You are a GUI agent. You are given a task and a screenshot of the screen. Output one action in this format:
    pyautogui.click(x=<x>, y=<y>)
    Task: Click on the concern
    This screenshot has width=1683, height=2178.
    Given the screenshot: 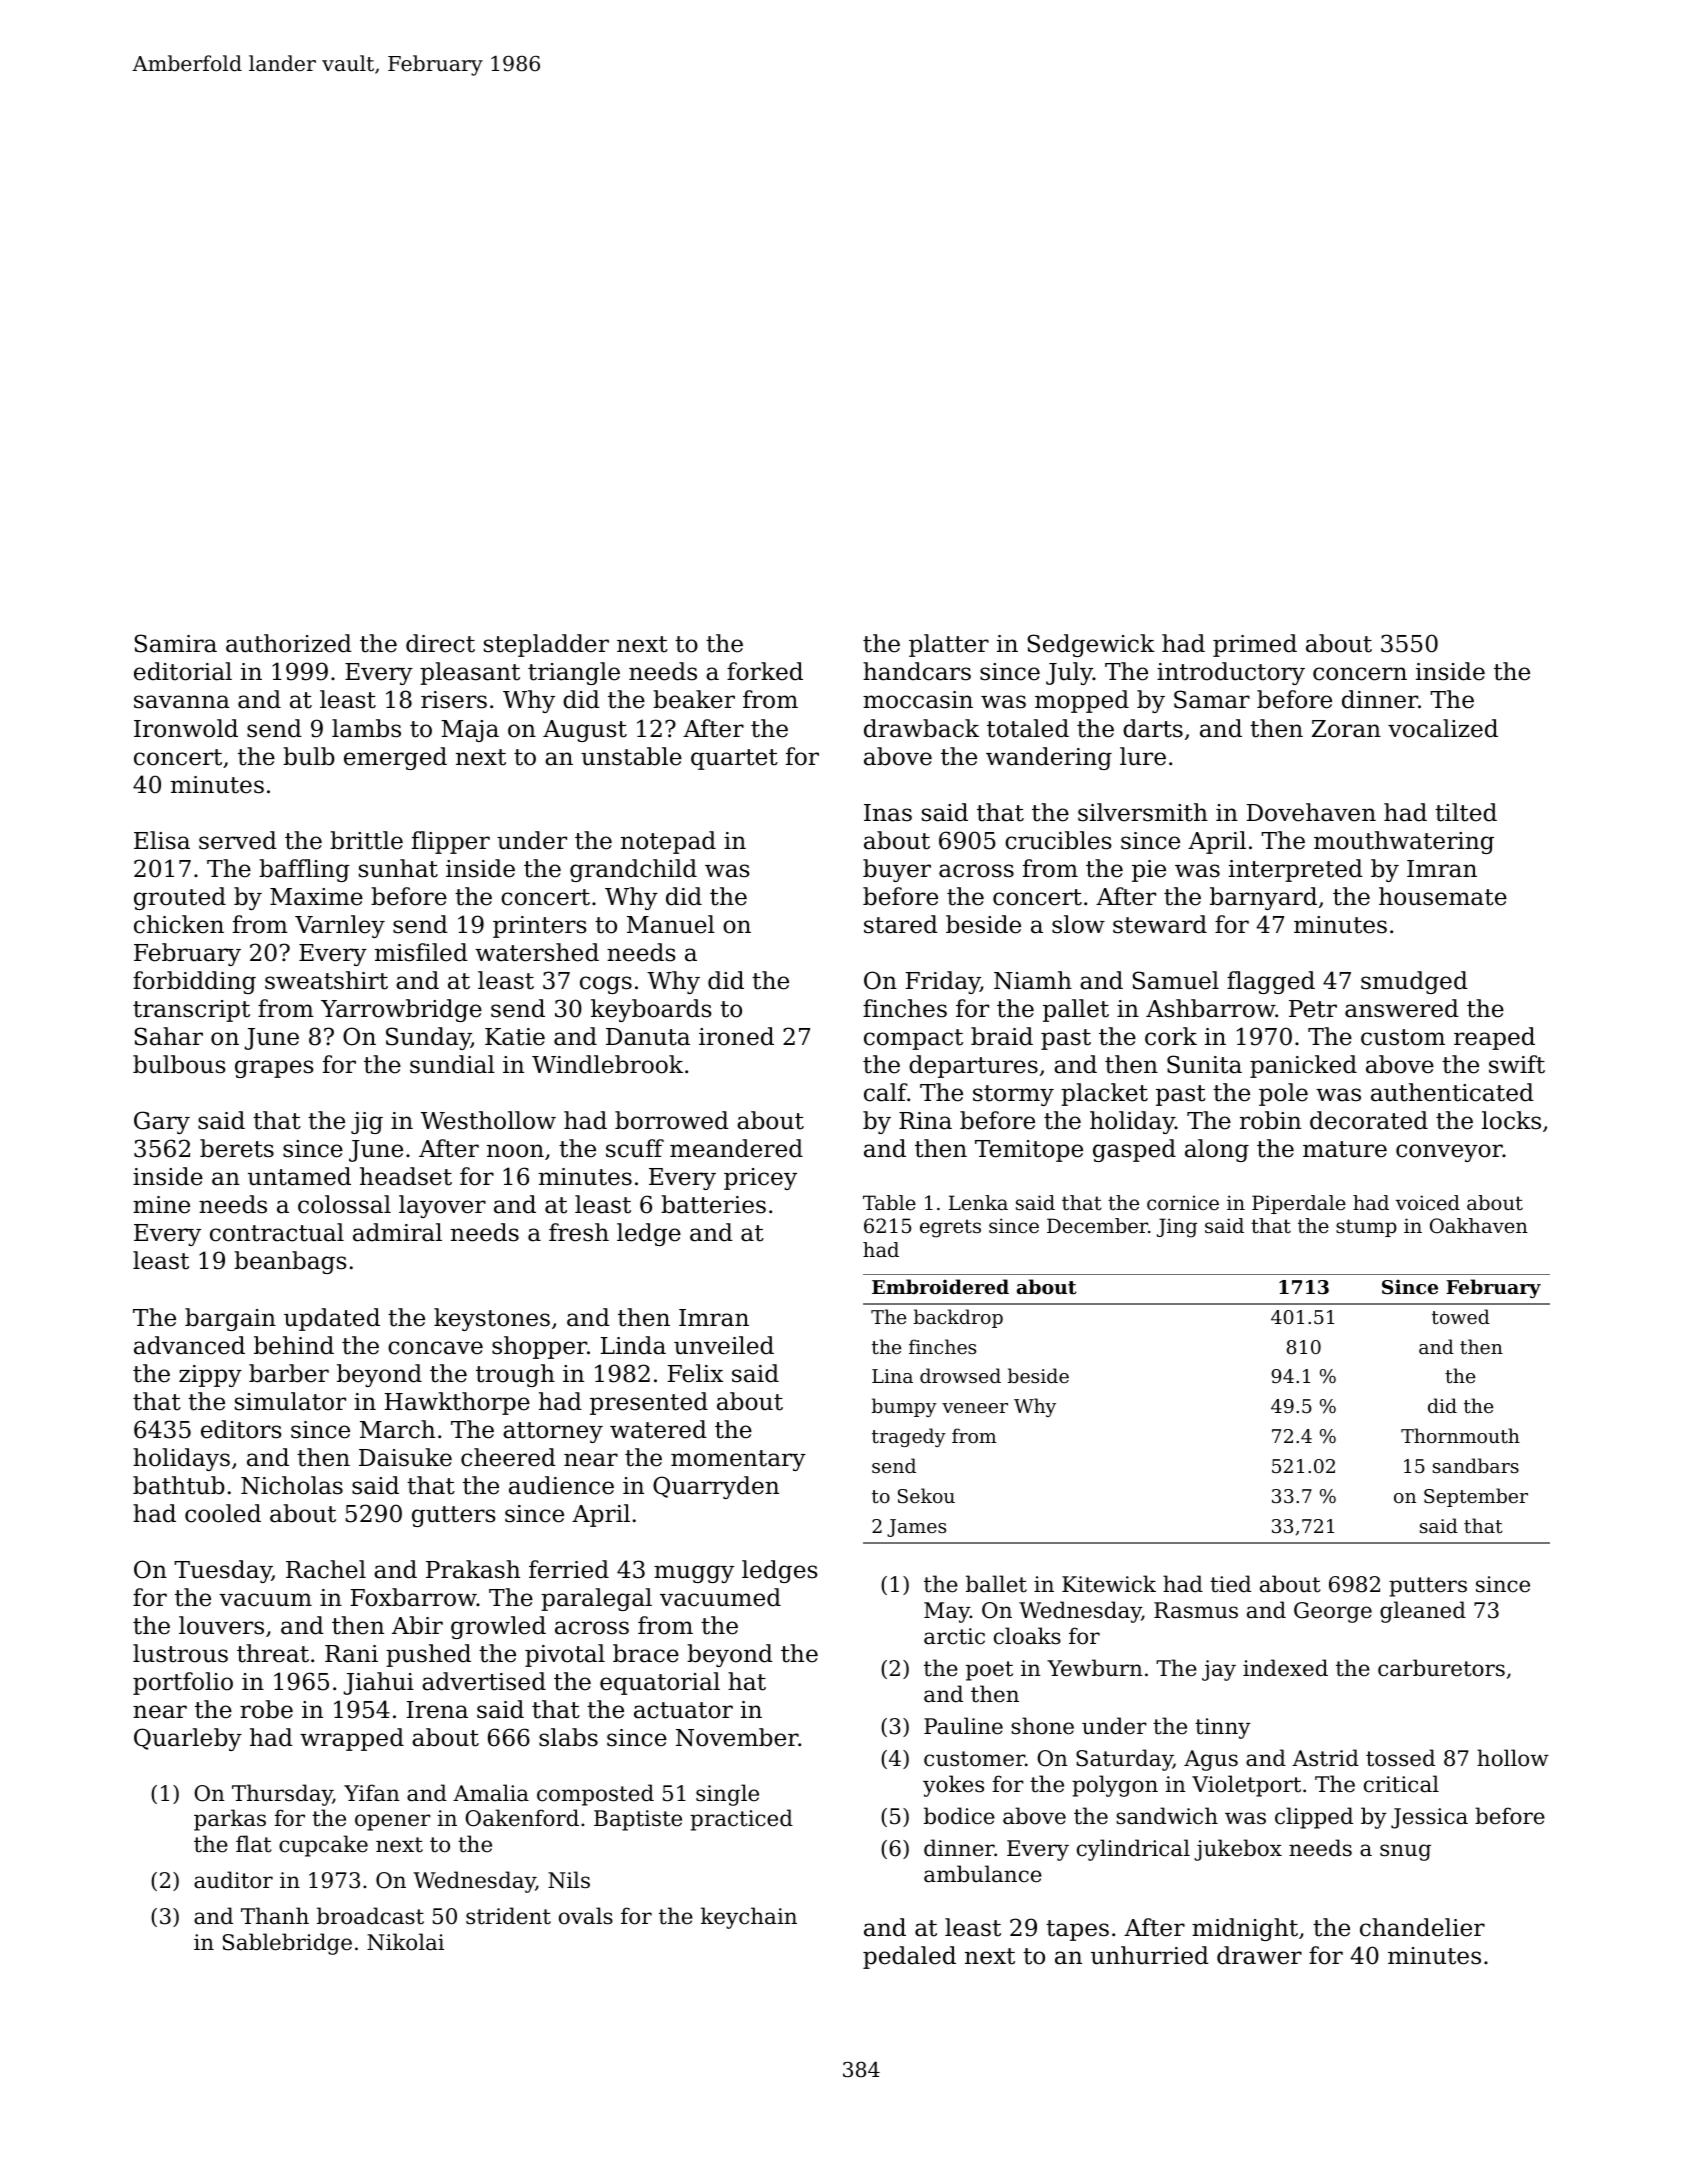 What is the action you would take?
    pyautogui.click(x=1360, y=674)
